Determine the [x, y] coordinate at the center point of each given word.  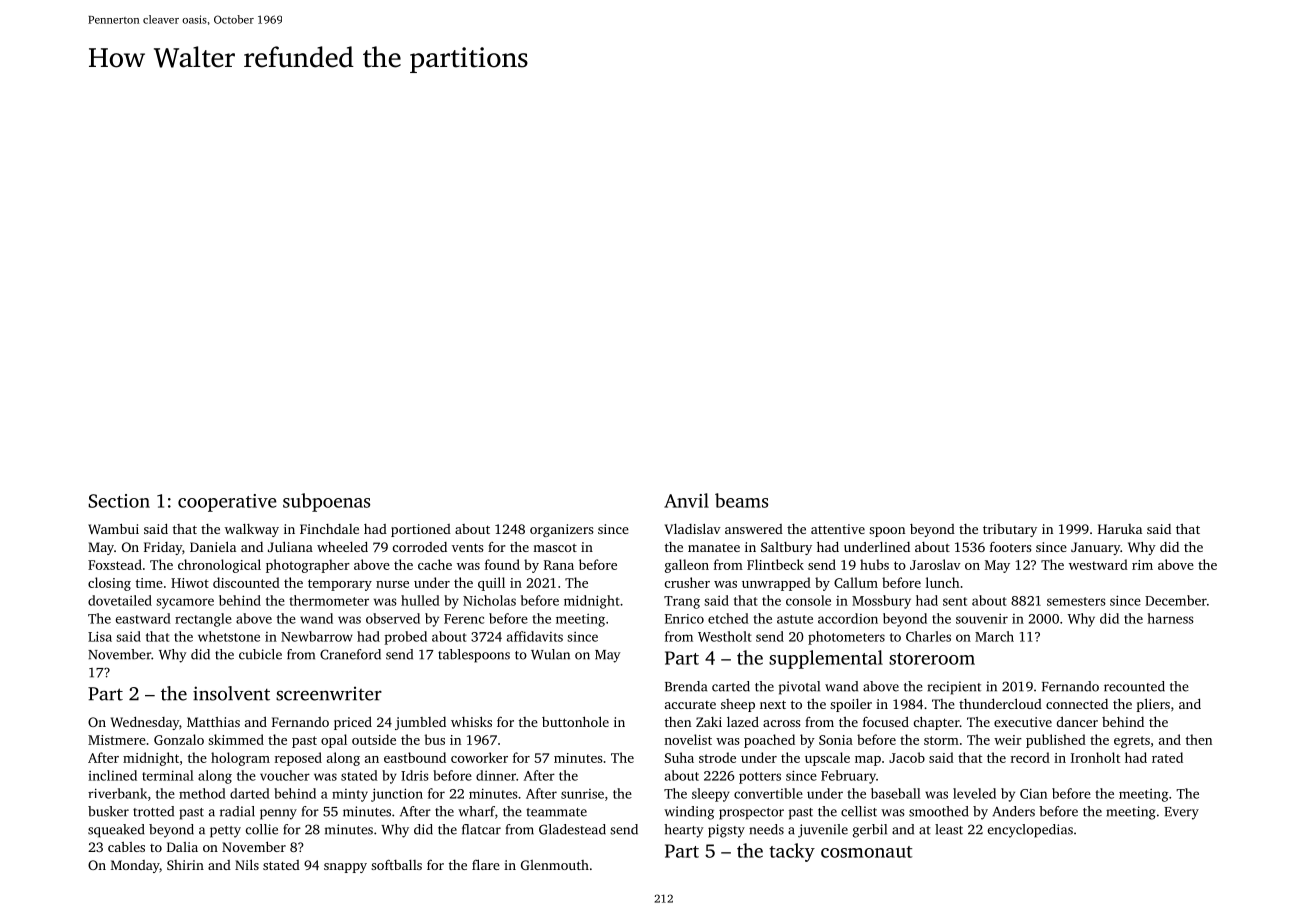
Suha [679, 757]
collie [262, 829]
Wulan [550, 654]
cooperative [227, 503]
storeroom [932, 659]
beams [741, 500]
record [1030, 757]
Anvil [686, 500]
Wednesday [145, 723]
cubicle [260, 654]
